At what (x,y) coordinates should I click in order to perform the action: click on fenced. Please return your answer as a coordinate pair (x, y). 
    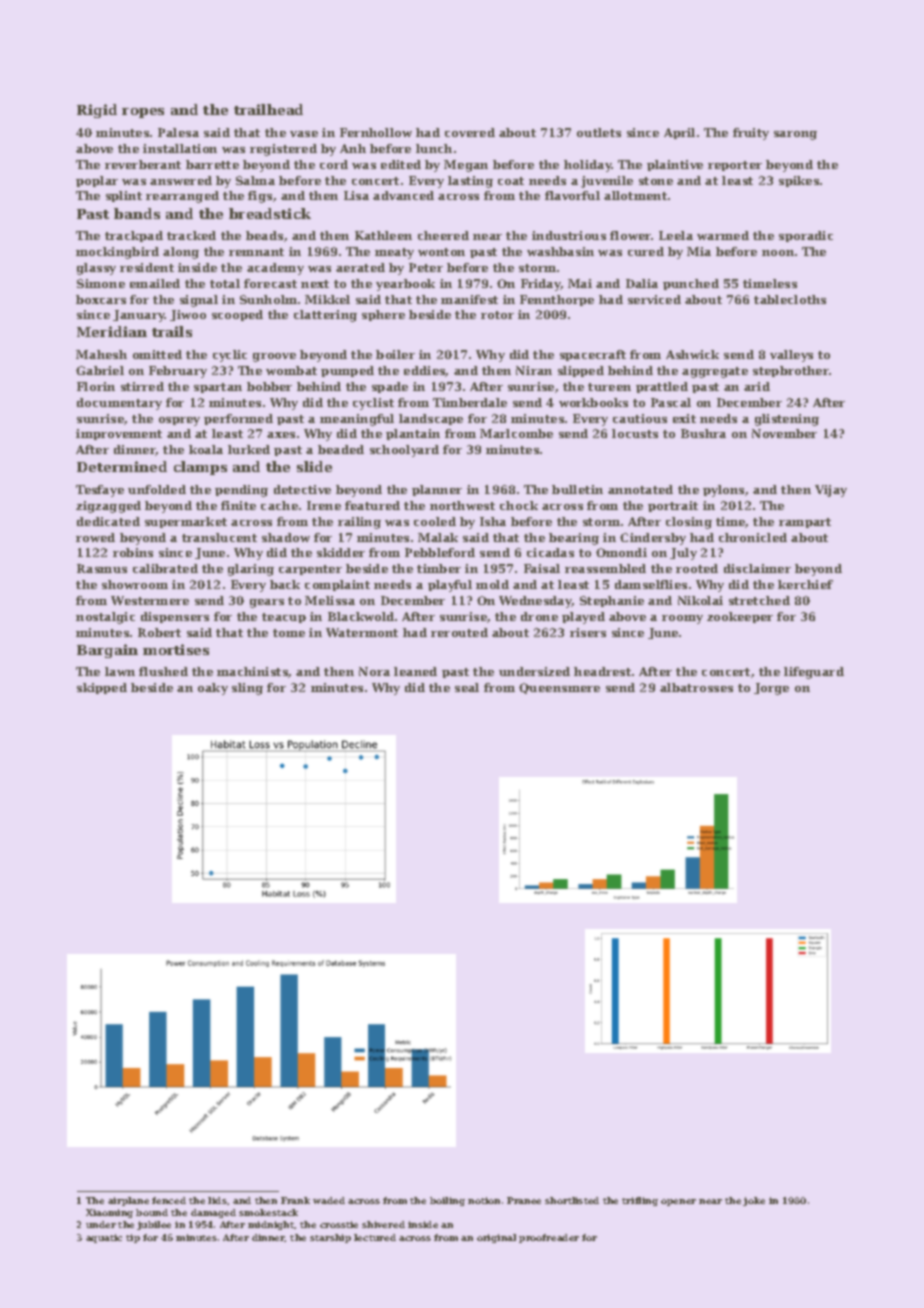
    Looking at the image, I should click on (169, 1200).
